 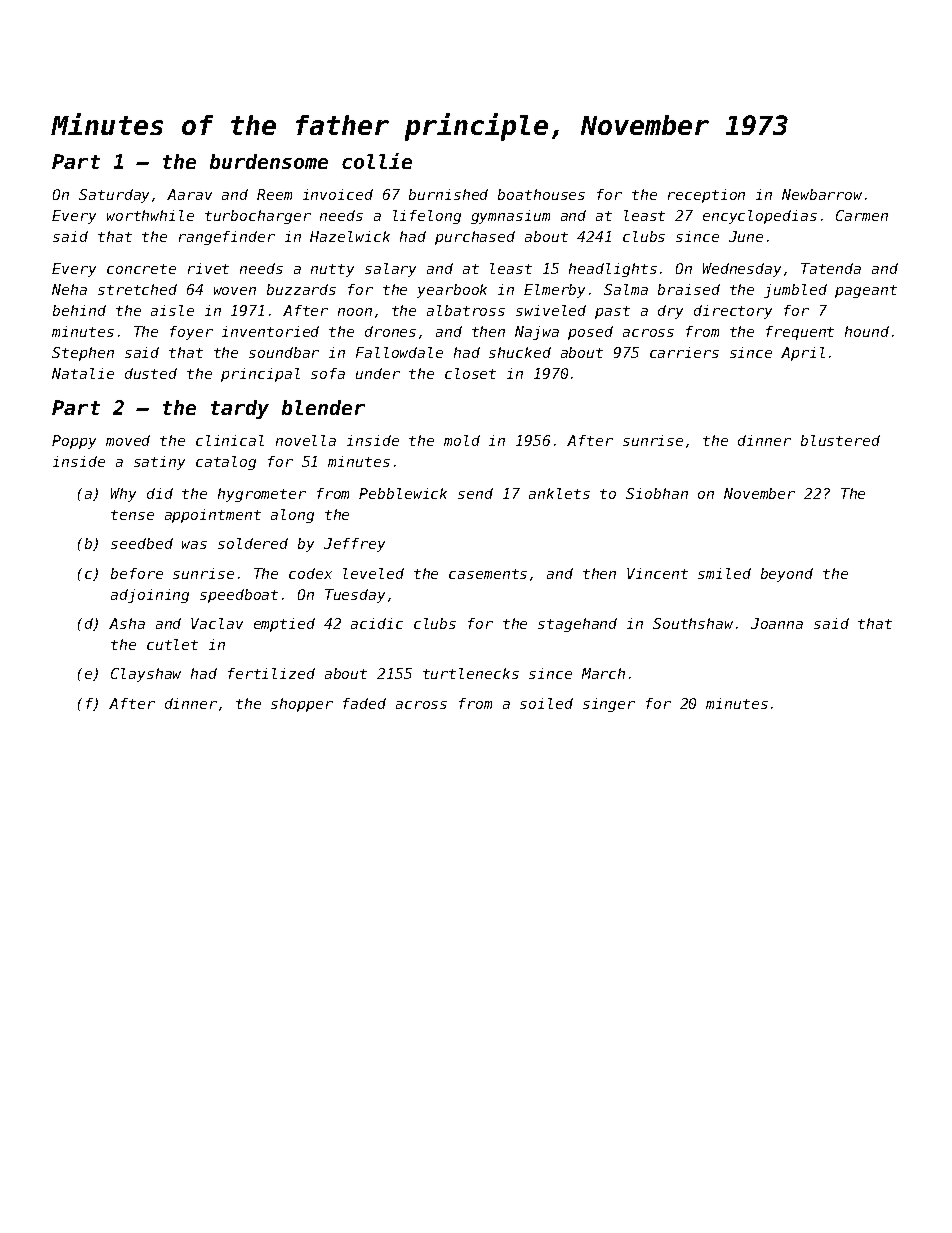 What do you see at coordinates (657, 573) in the screenshot?
I see `Vincent` at bounding box center [657, 573].
